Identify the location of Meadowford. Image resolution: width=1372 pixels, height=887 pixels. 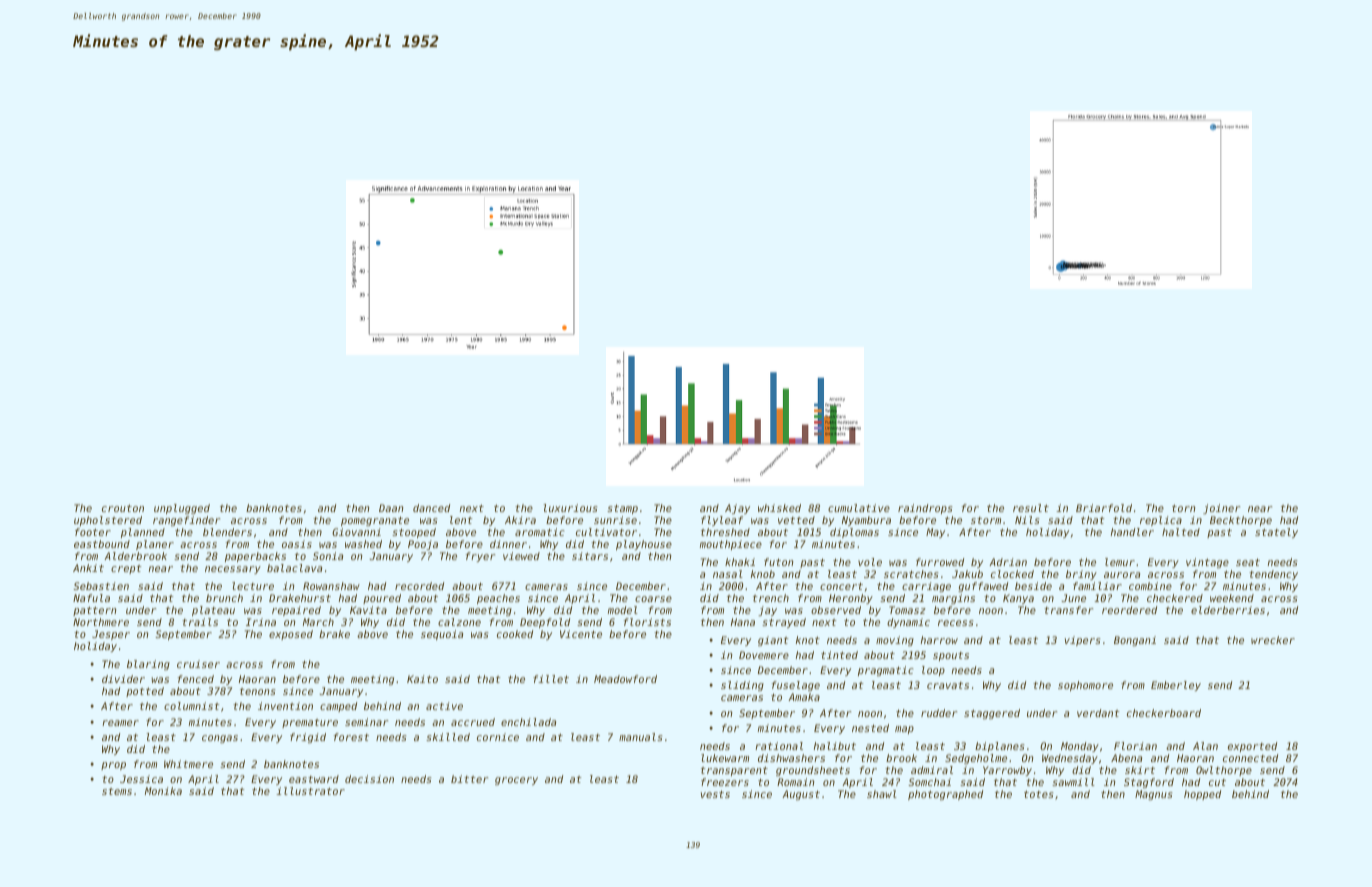
(625, 679).
